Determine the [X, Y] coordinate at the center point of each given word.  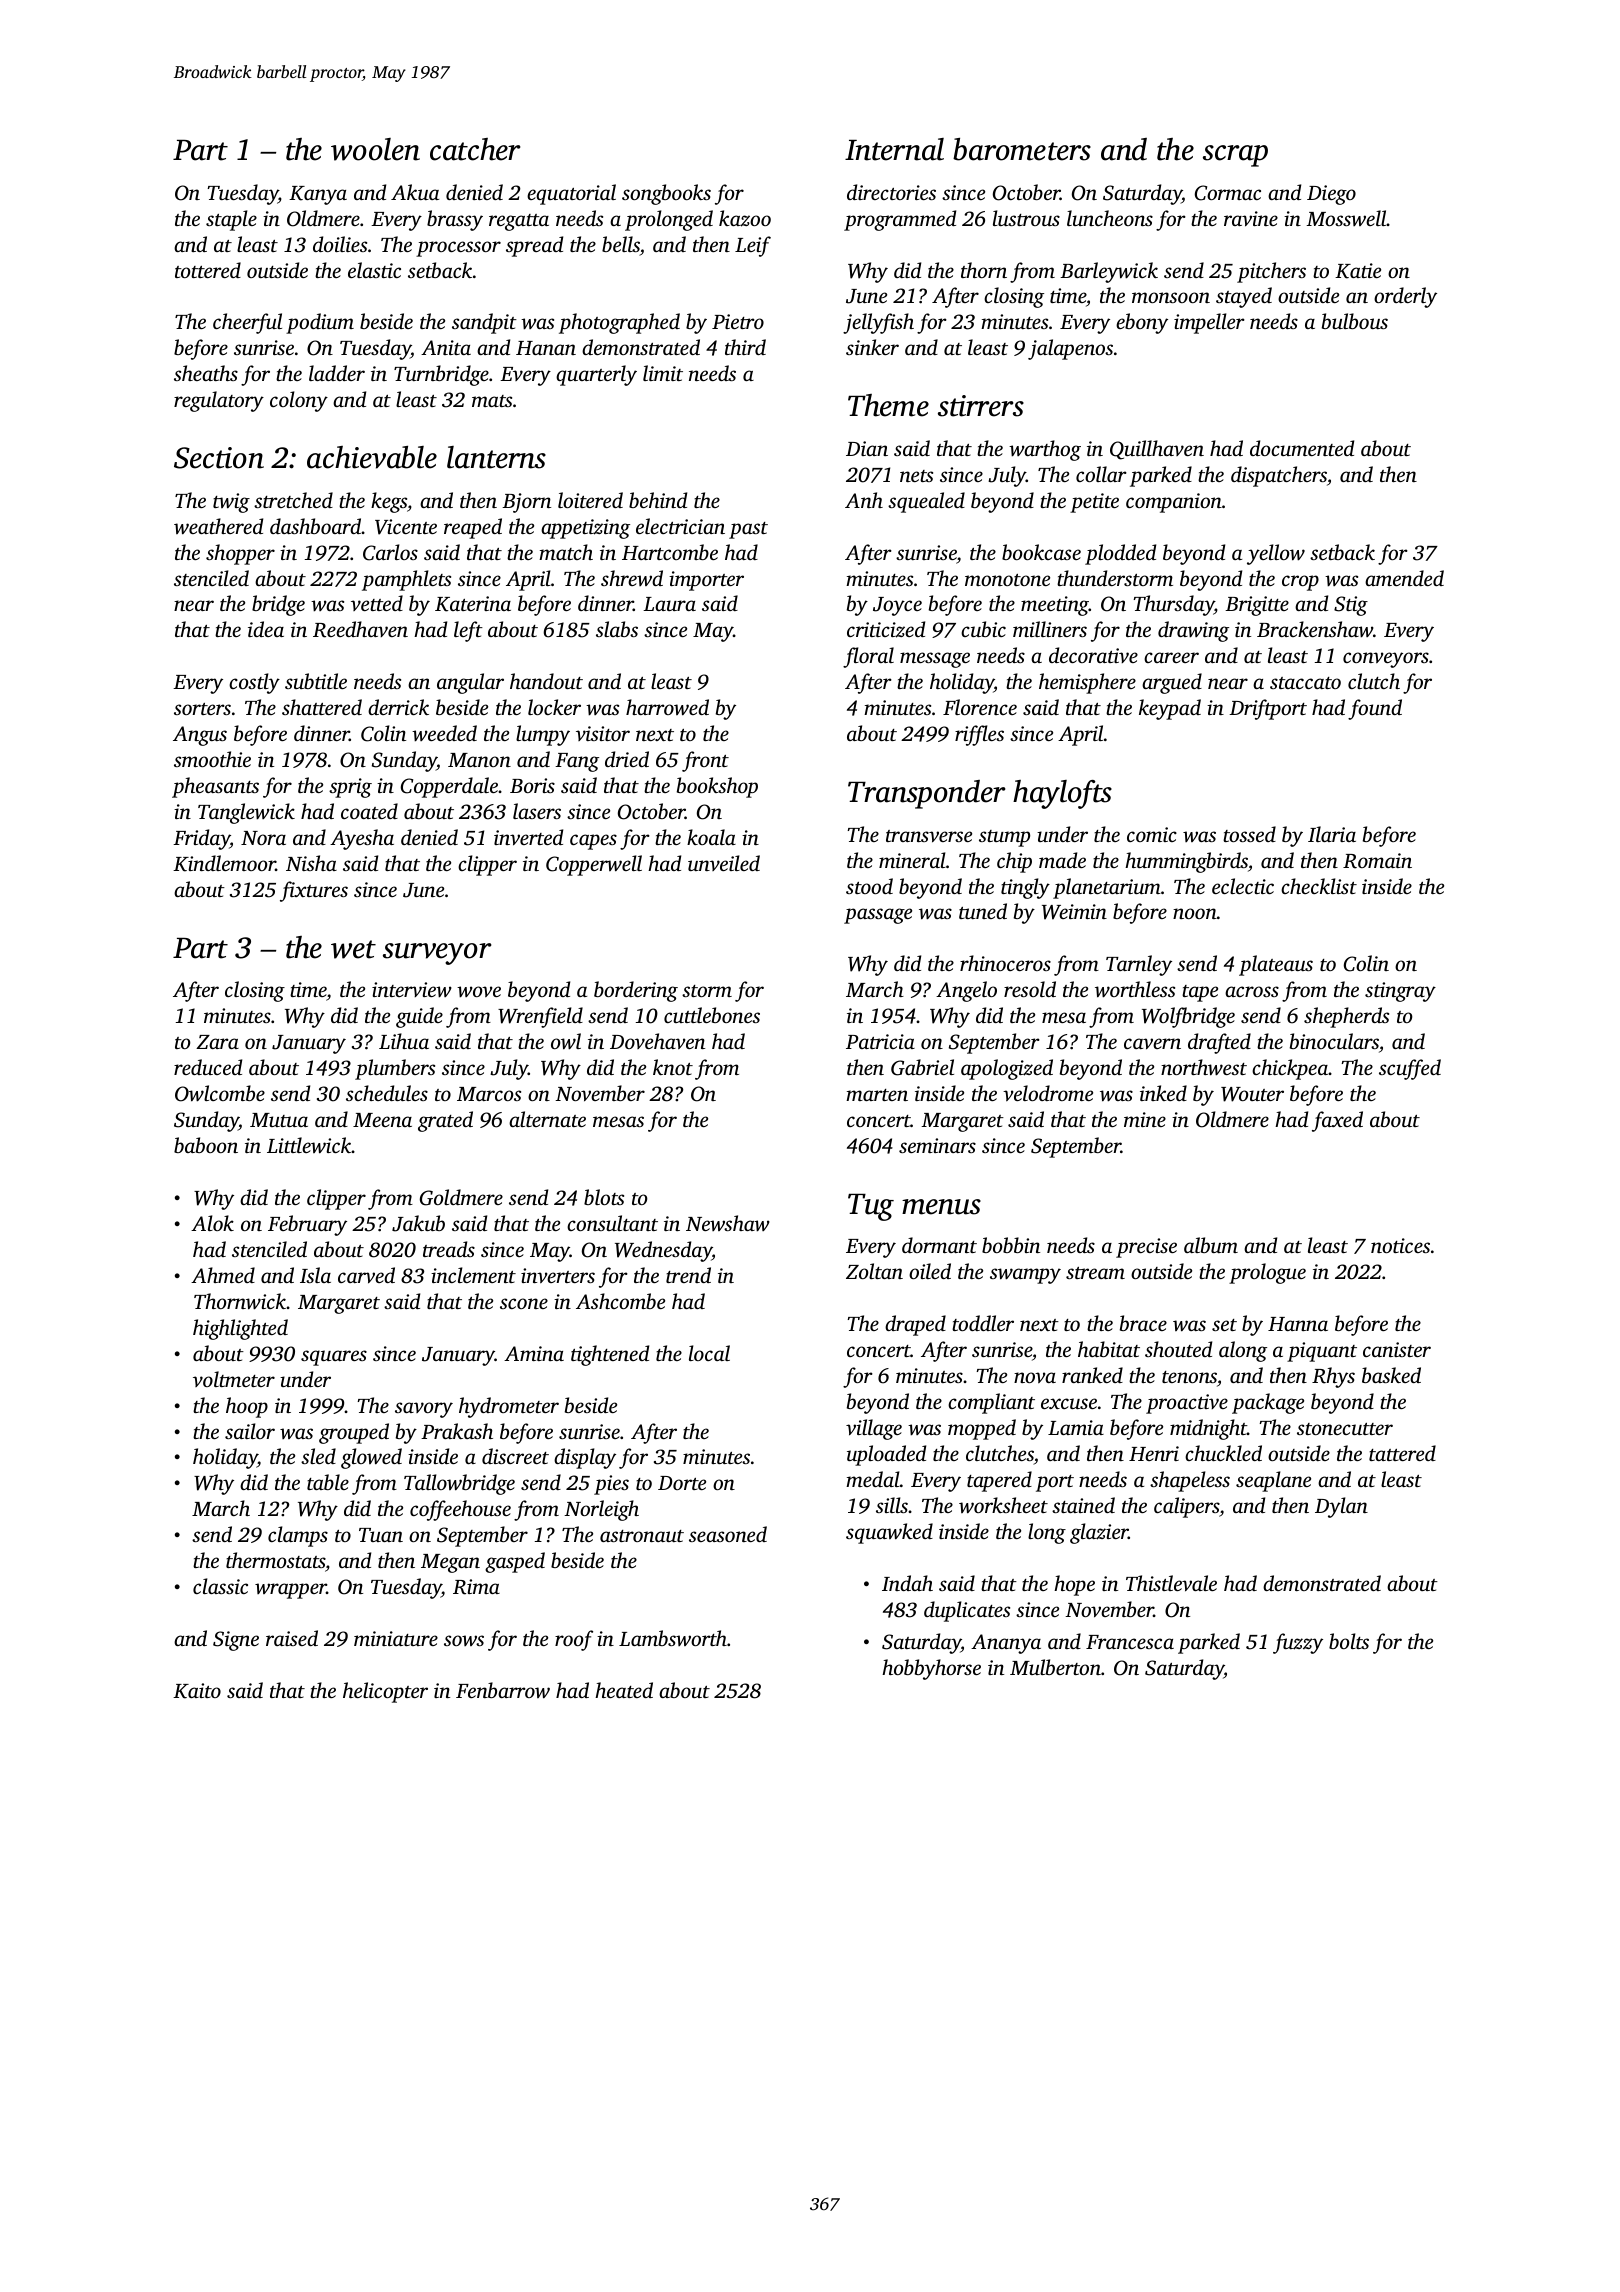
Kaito [197, 1691]
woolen [375, 149]
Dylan [1341, 1507]
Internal [894, 149]
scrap [1235, 156]
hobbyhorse [931, 1669]
